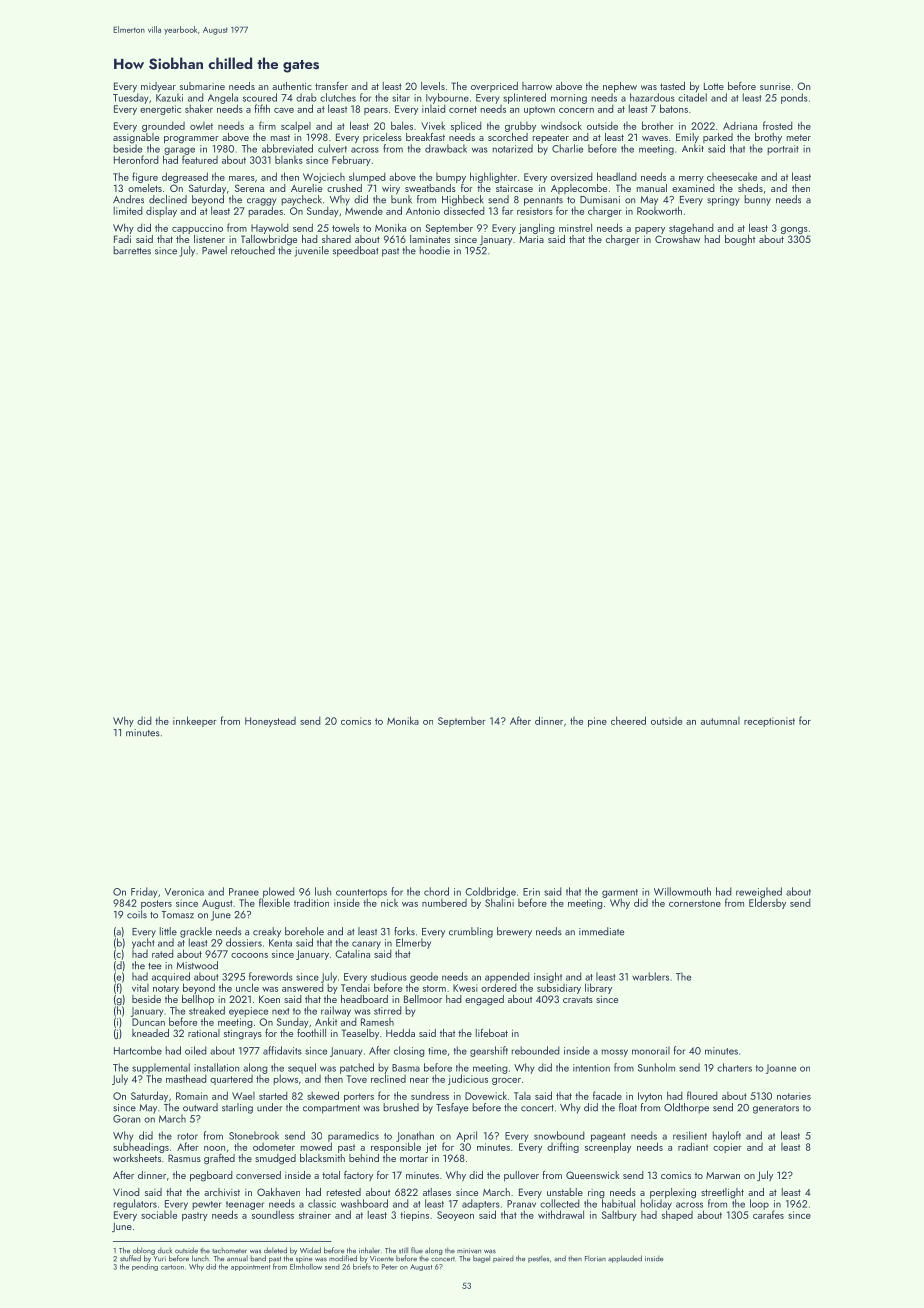 Image resolution: width=924 pixels, height=1308 pixels. I want to click on April, so click(466, 1136).
